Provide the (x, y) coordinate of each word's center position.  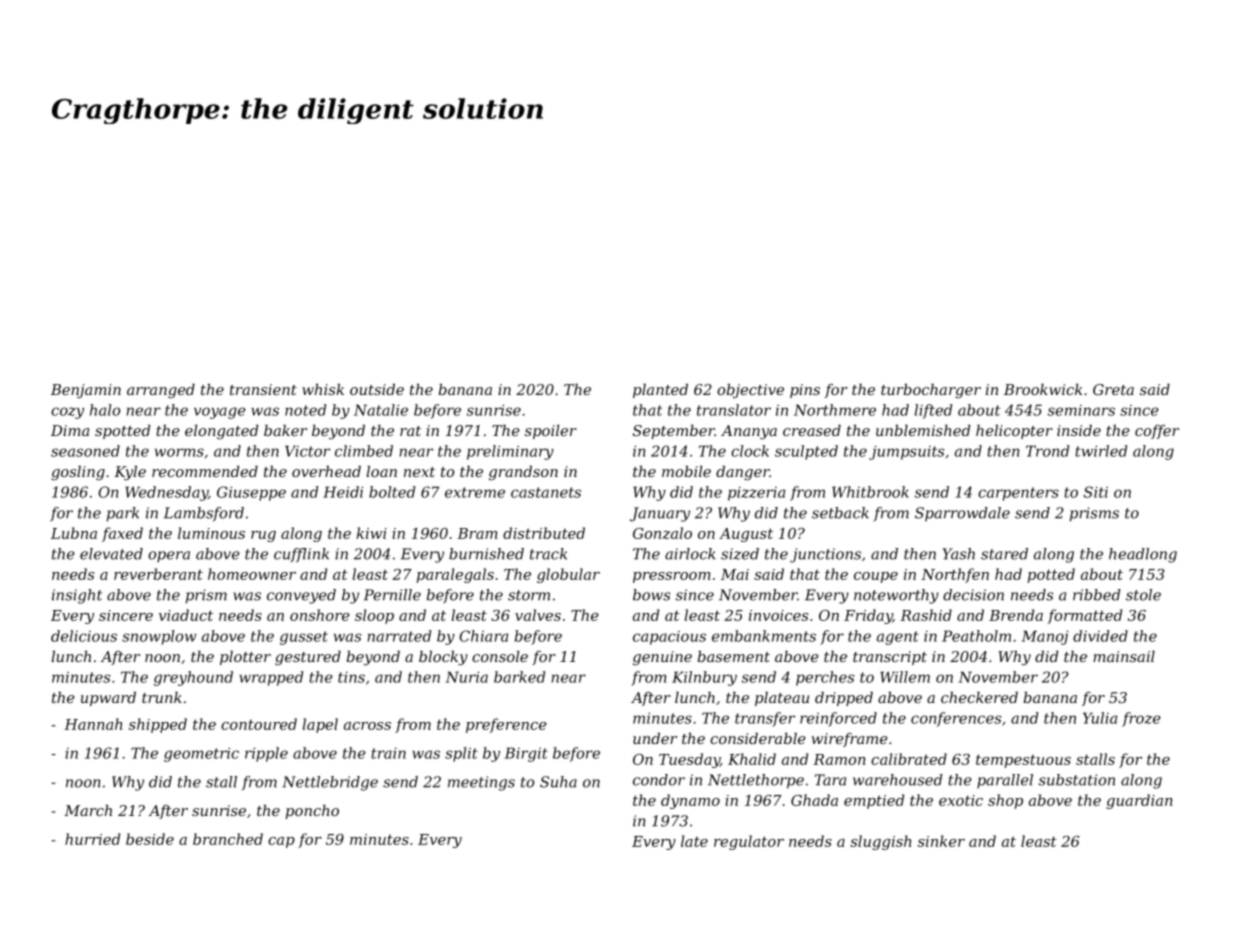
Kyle (130, 473)
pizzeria (756, 494)
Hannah (93, 724)
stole (1143, 595)
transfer (765, 719)
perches (825, 678)
